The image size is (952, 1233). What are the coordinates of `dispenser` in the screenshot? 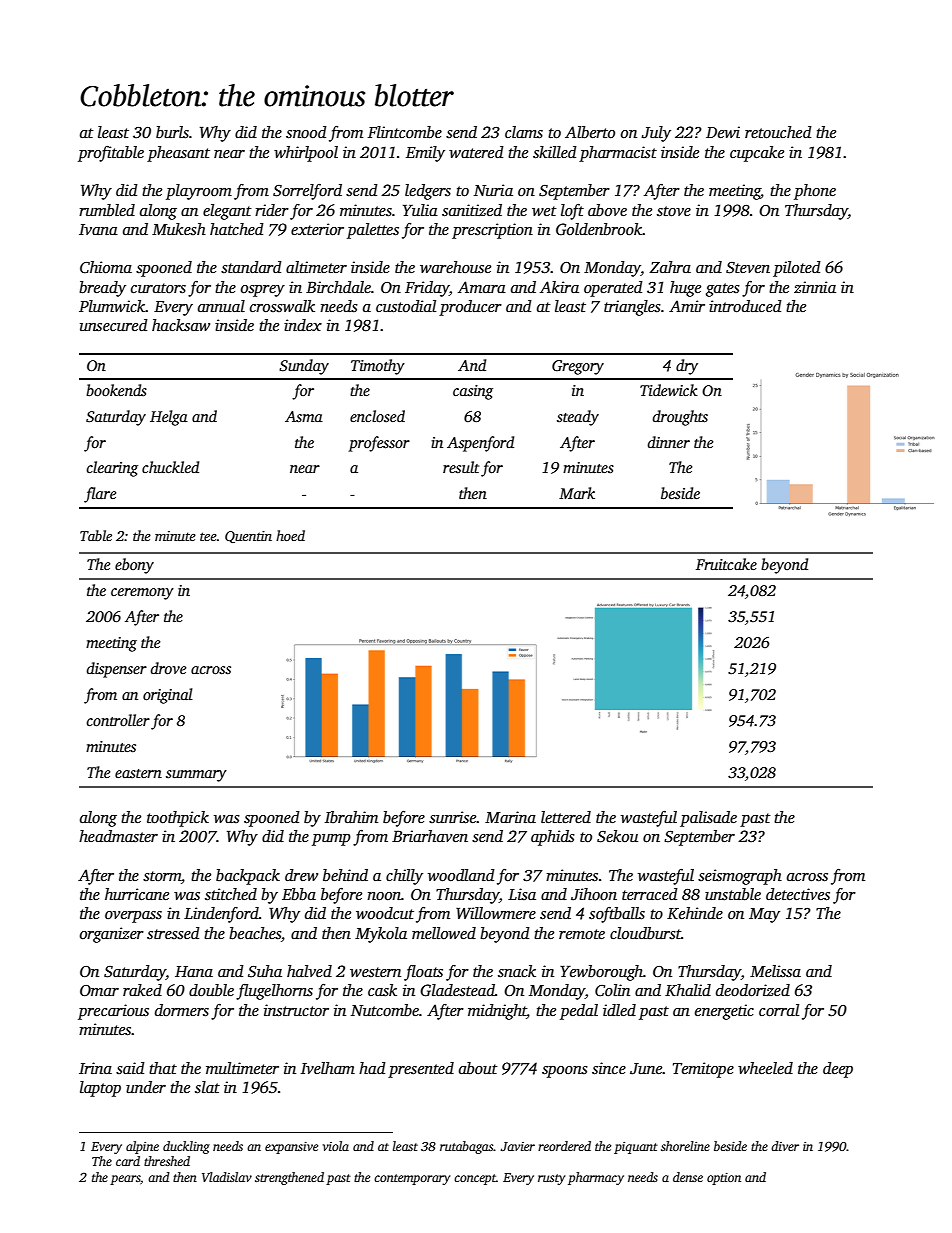 It's located at (117, 670).
